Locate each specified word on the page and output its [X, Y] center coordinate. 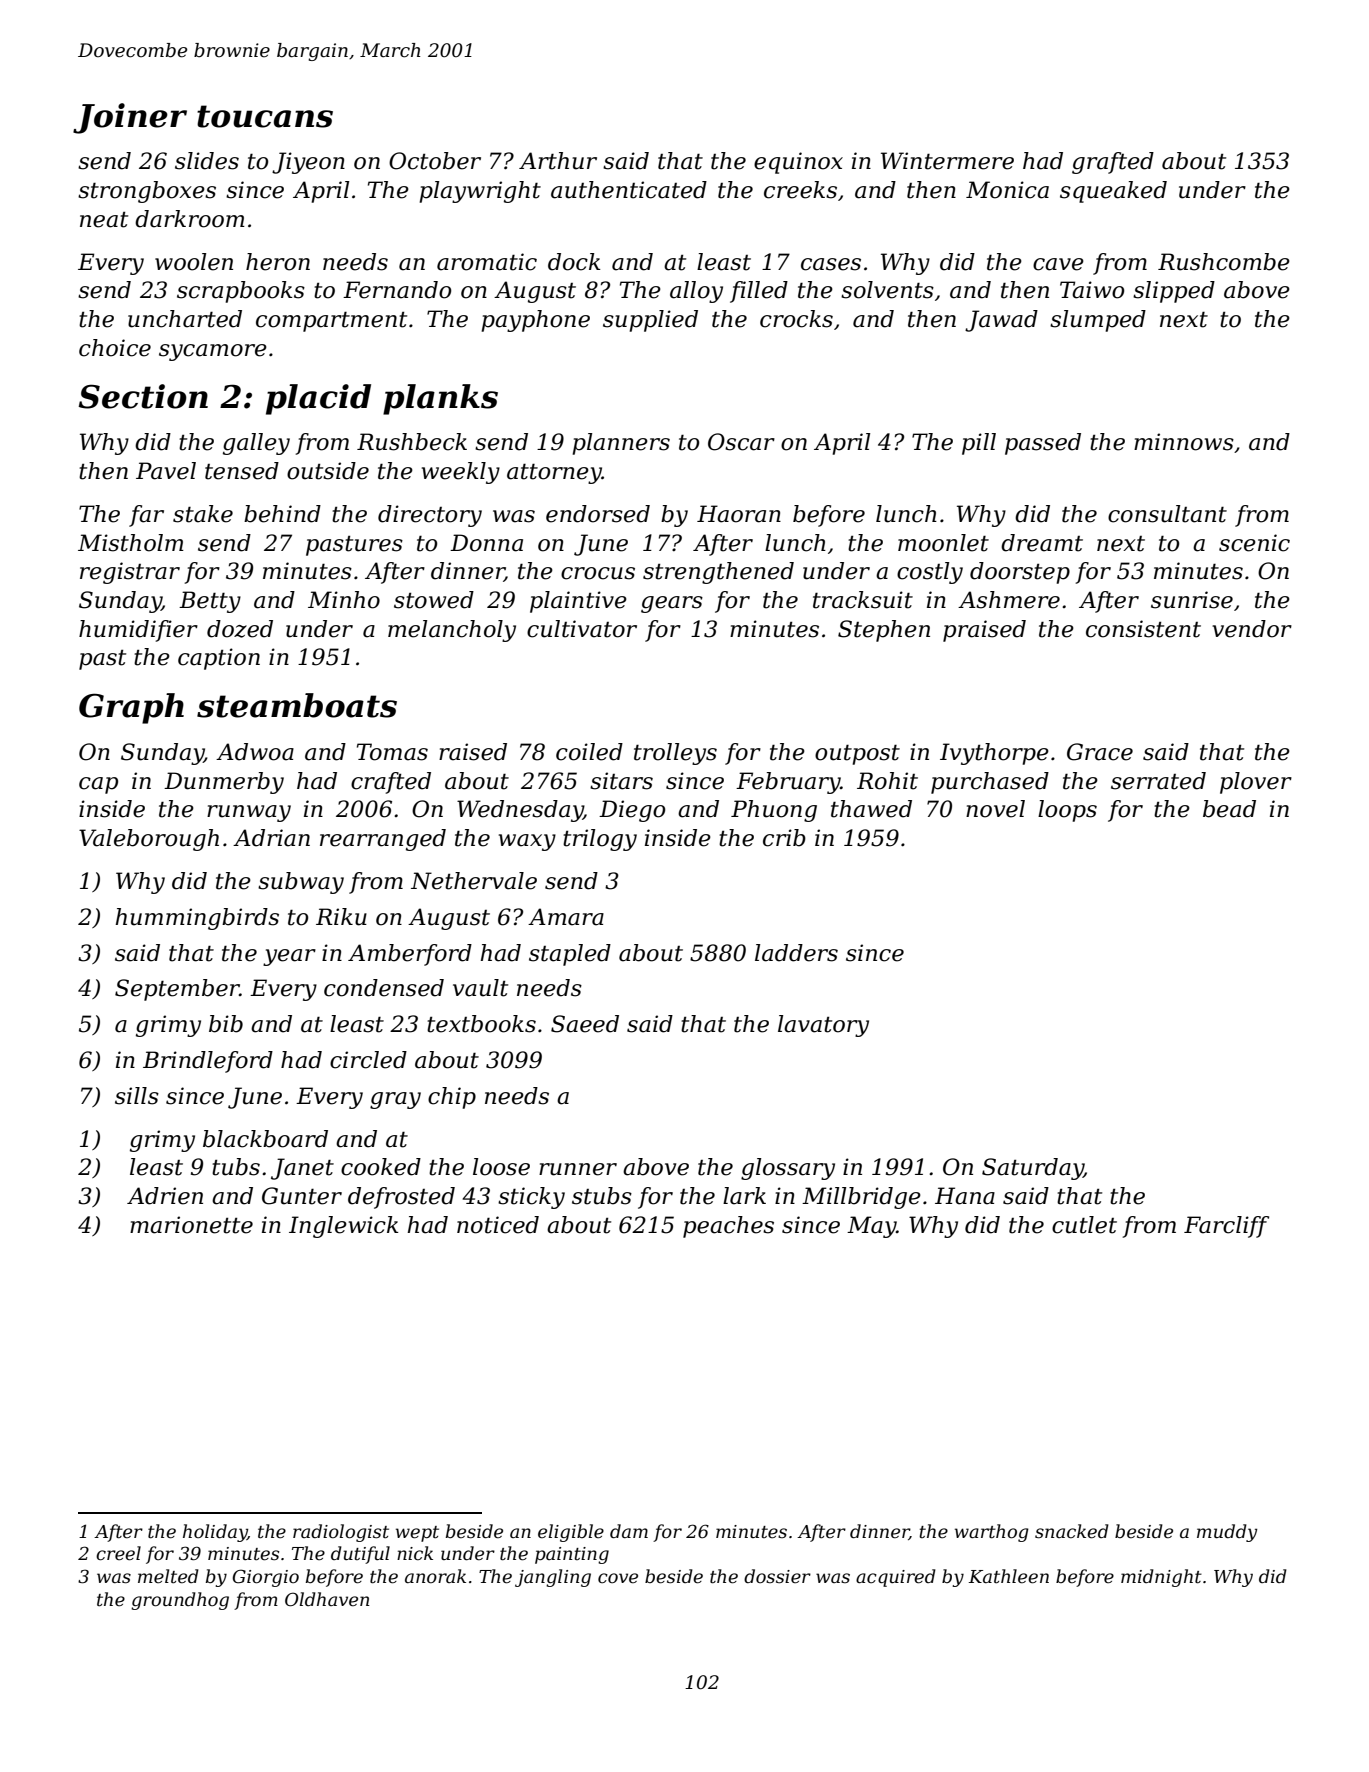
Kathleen [1009, 1576]
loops [1067, 811]
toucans [265, 116]
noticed [498, 1225]
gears [672, 604]
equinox [798, 163]
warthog [992, 1533]
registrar [130, 573]
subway [301, 883]
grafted [1113, 163]
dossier [777, 1576]
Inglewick [343, 1227]
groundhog [180, 1601]
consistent [1143, 629]
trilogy [600, 840]
